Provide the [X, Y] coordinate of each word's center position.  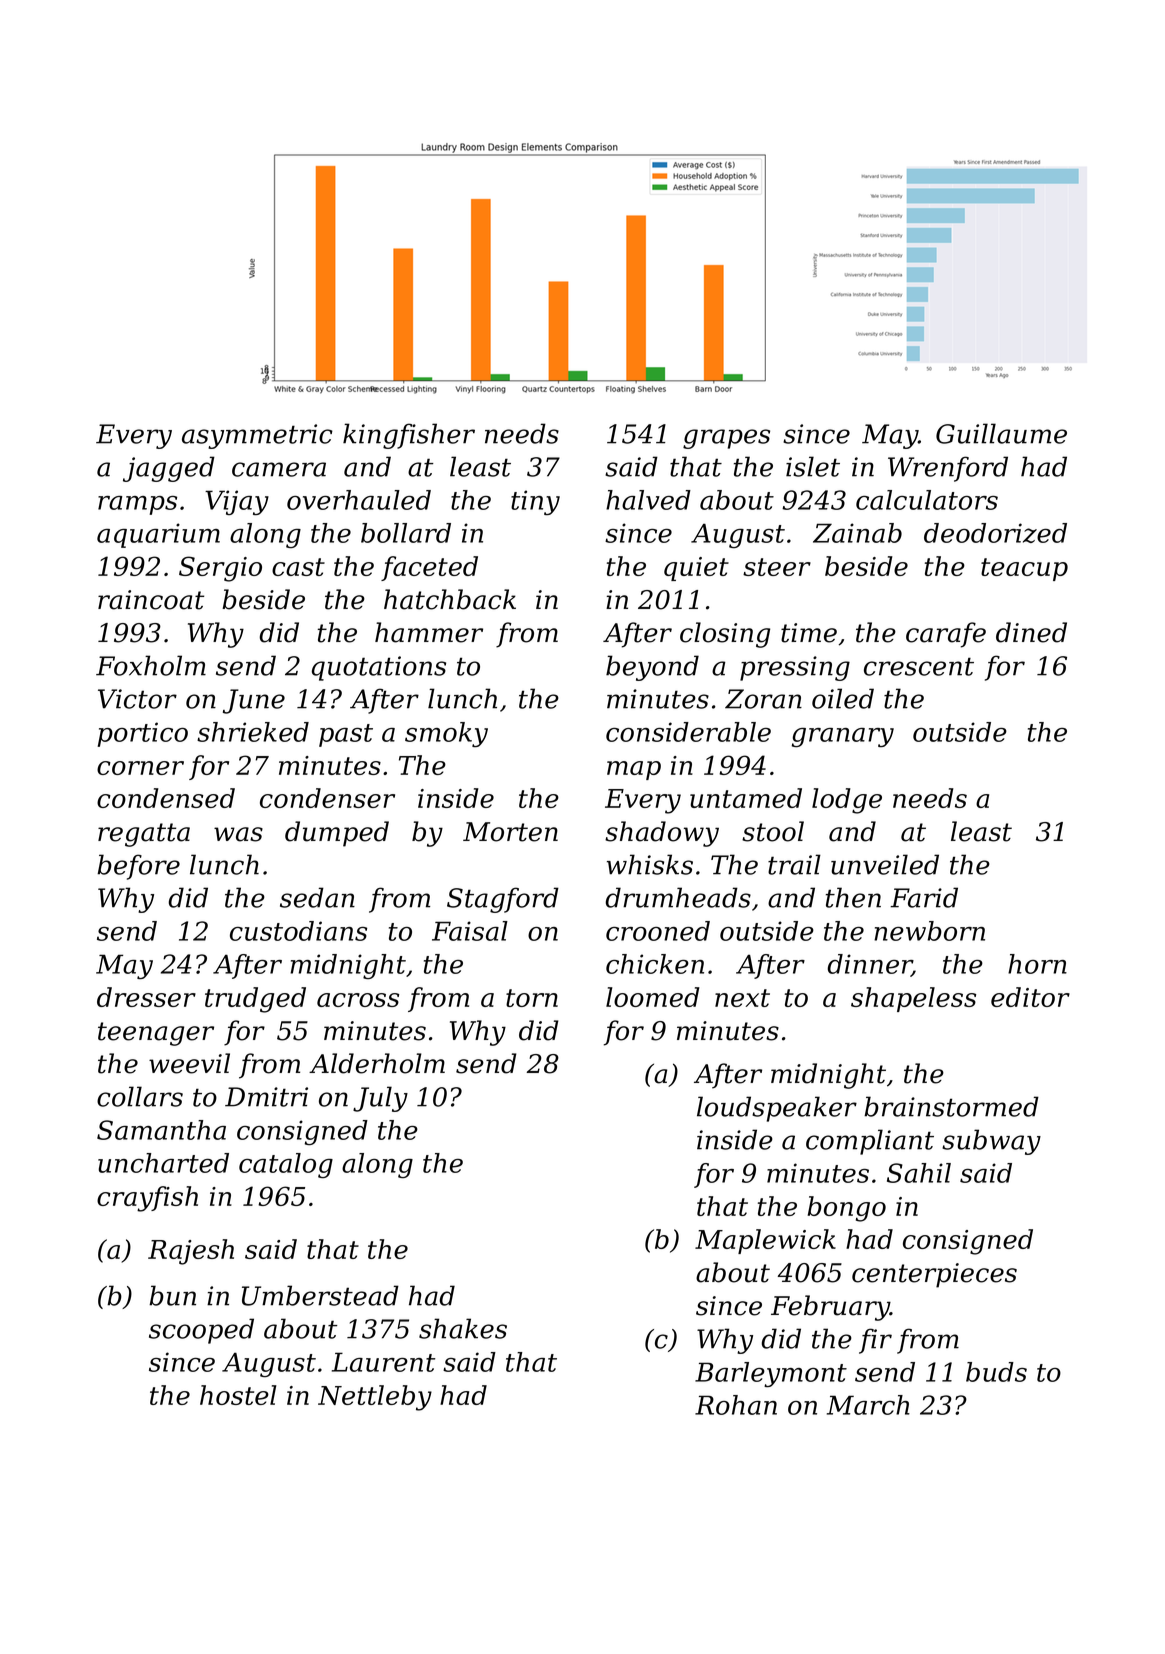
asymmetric [257, 436]
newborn [929, 931]
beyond [652, 668]
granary [843, 737]
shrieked [253, 732]
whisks [650, 864]
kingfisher [409, 436]
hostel [238, 1395]
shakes [463, 1328]
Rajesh [191, 1252]
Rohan [736, 1405]
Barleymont [771, 1374]
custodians [298, 931]
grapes [726, 439]
